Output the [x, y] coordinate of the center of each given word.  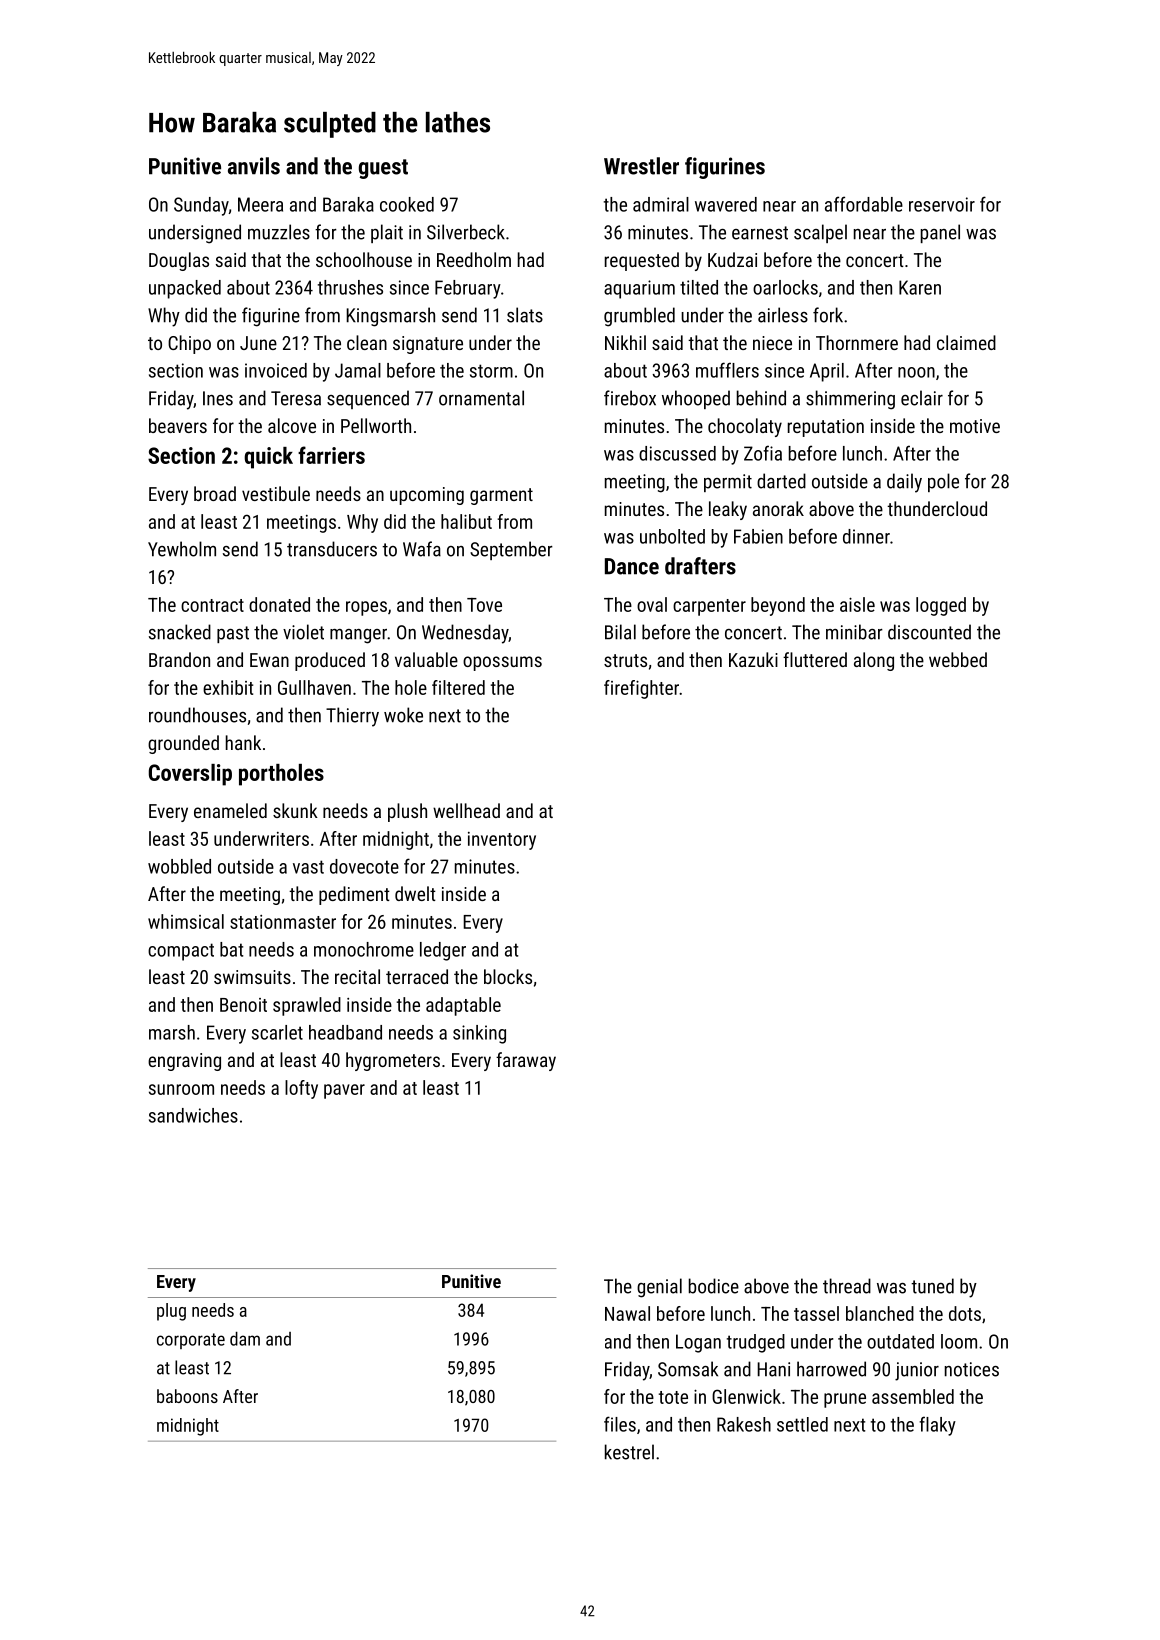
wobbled [179, 866]
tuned [932, 1286]
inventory [502, 841]
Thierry [352, 717]
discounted [929, 632]
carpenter [709, 607]
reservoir [942, 204]
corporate [191, 1341]
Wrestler [641, 166]
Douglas [179, 261]
